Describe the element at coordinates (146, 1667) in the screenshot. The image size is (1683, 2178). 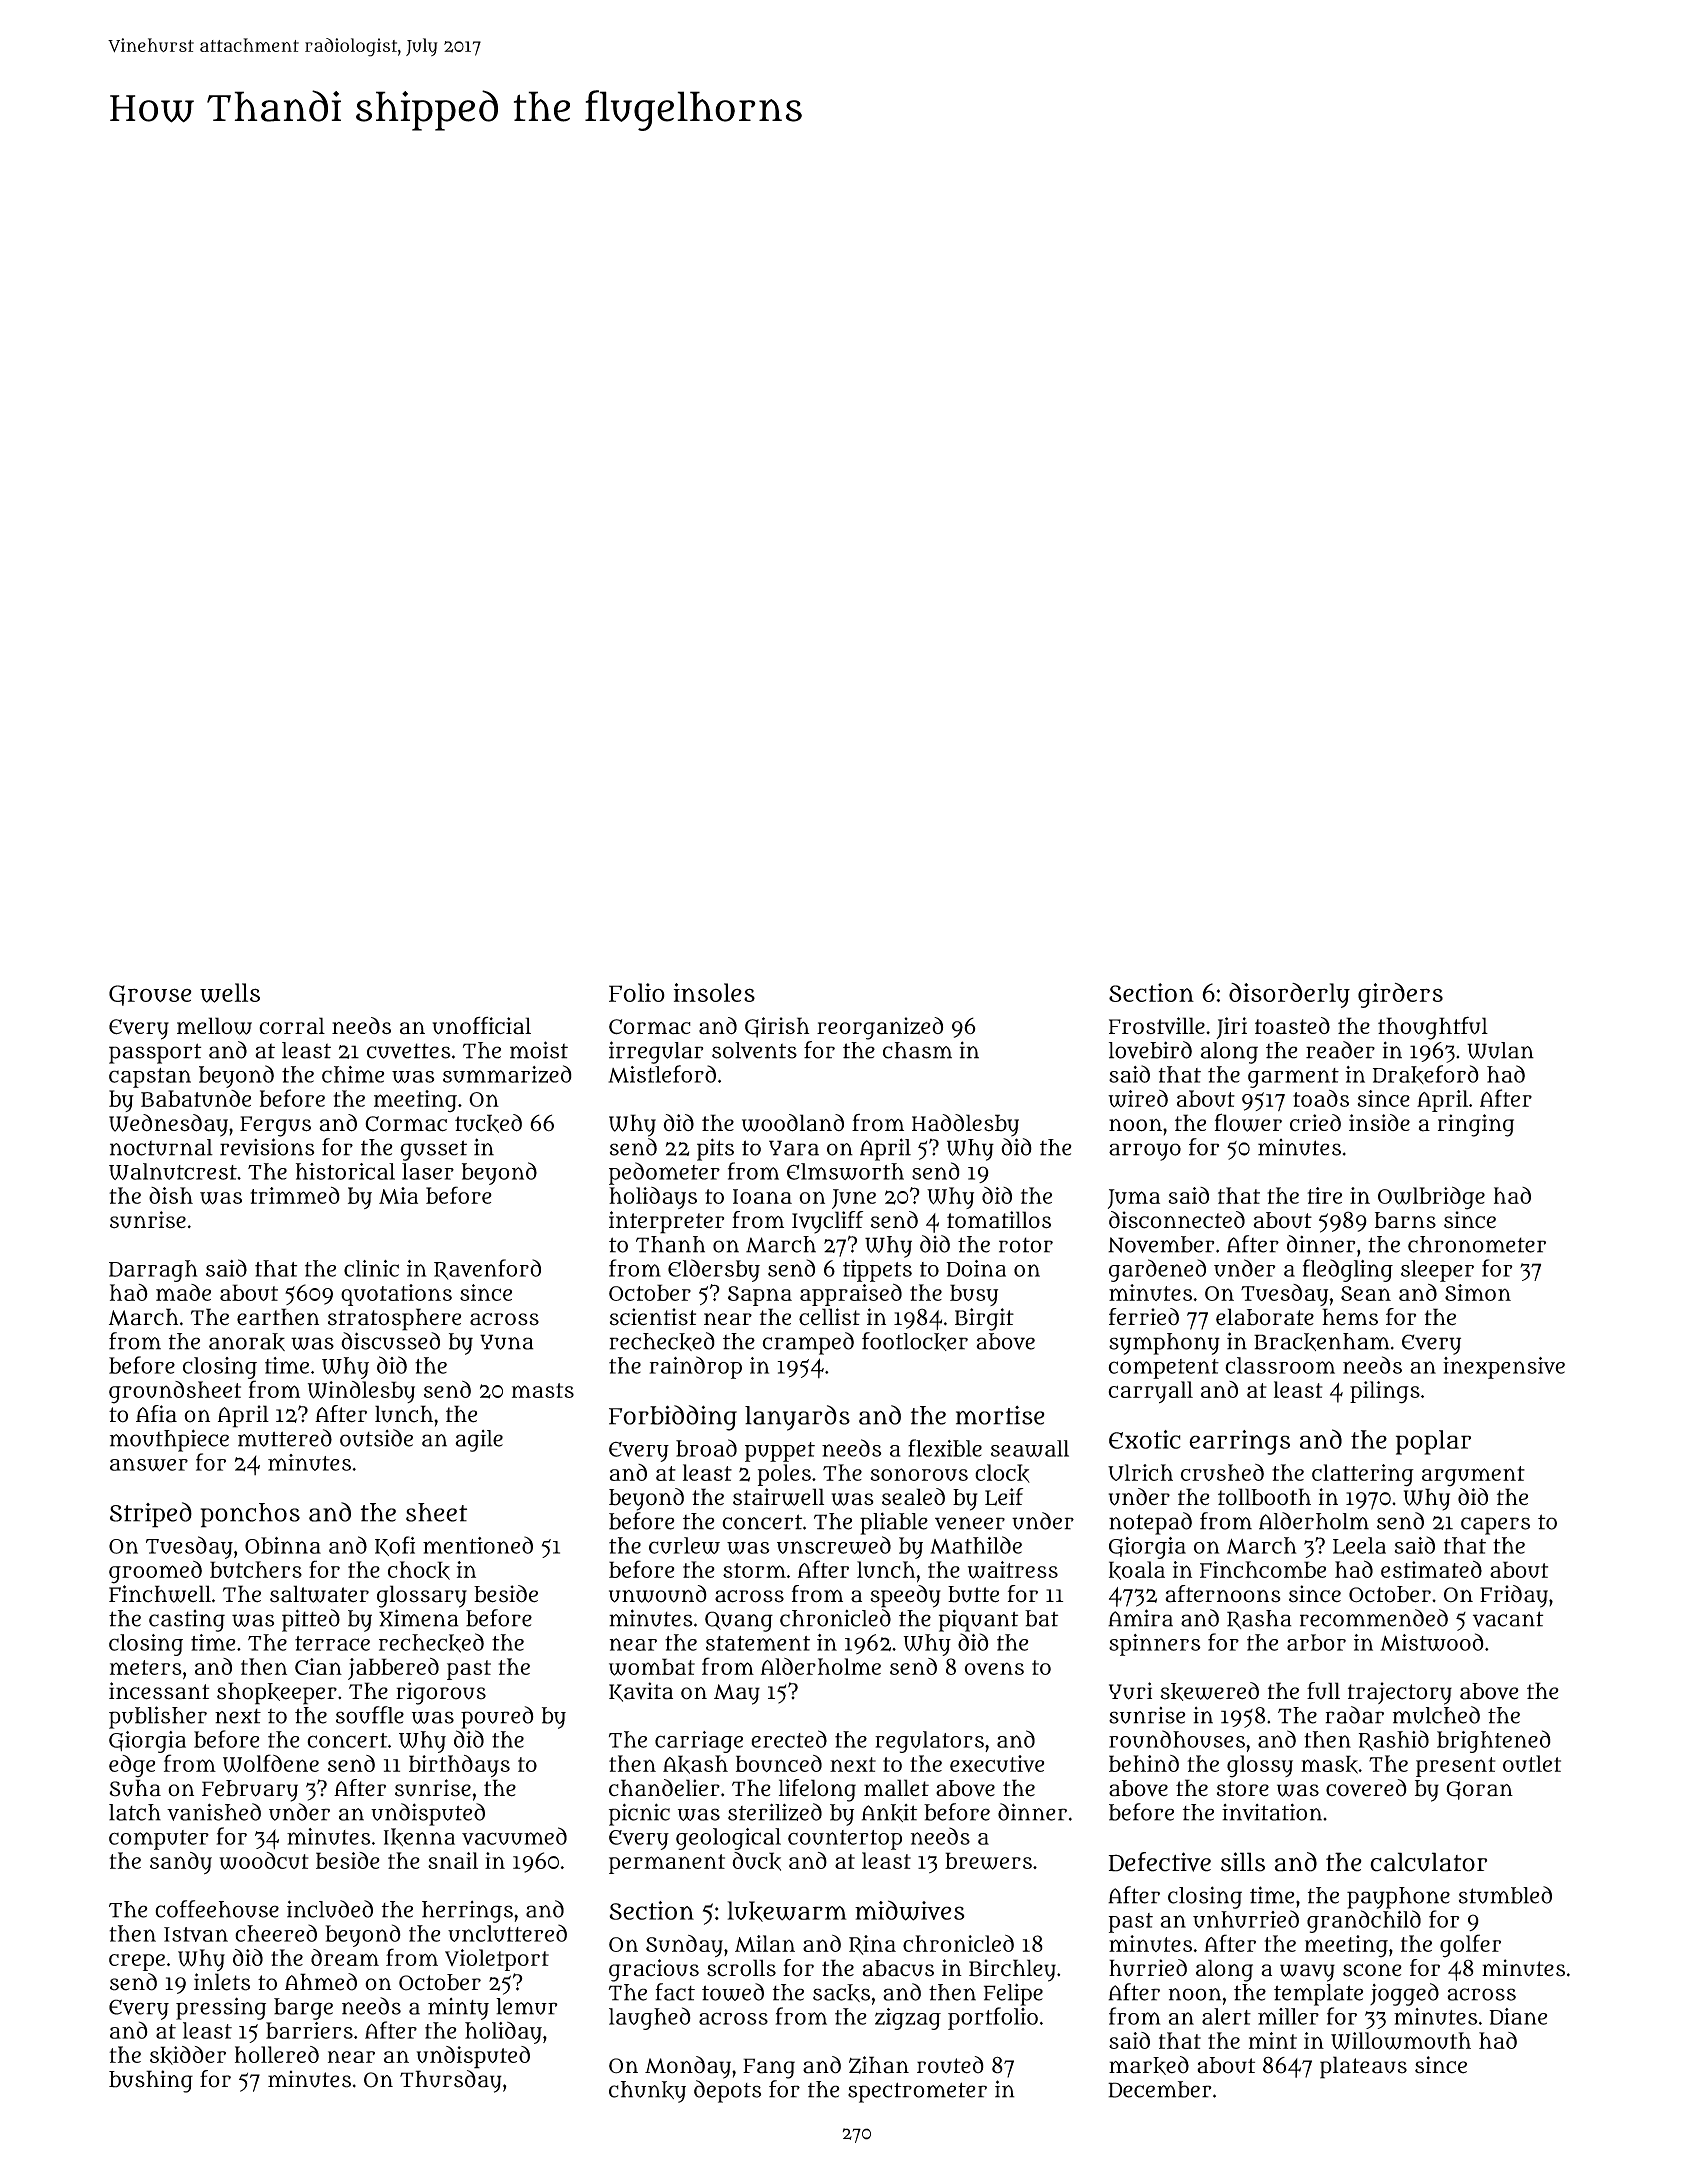
I see `meters` at that location.
